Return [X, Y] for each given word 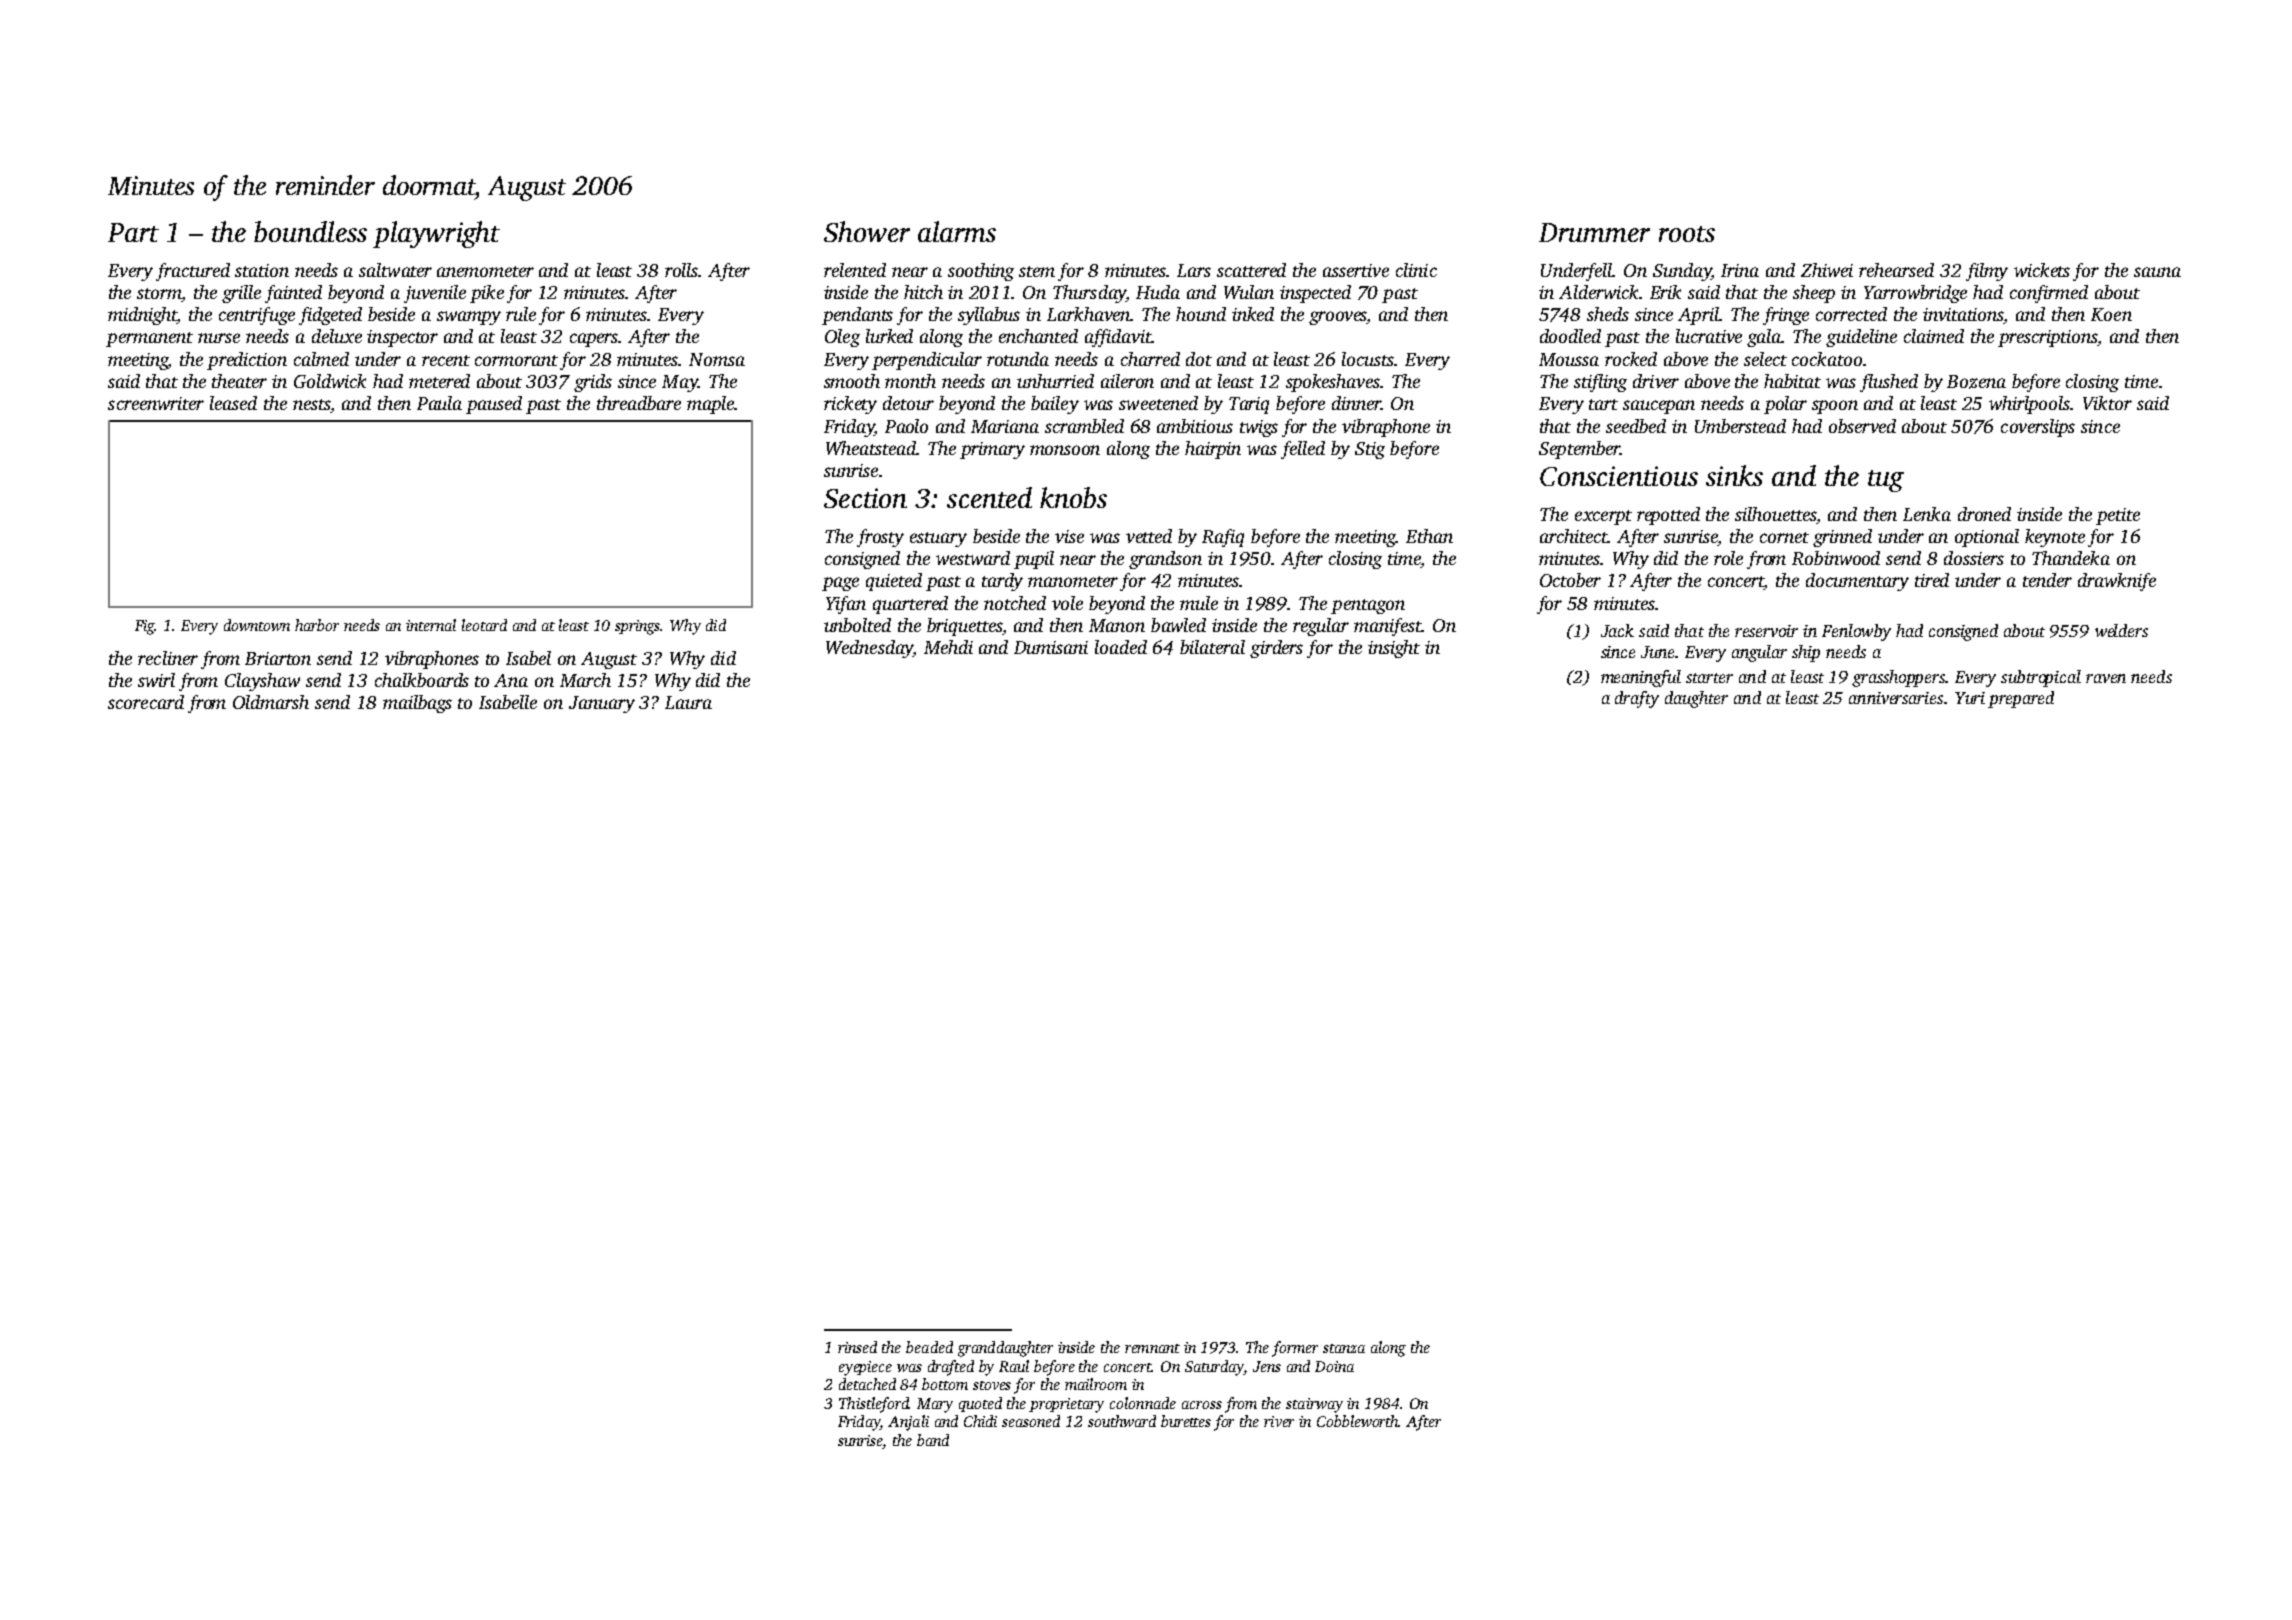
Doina [1334, 1366]
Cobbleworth [1358, 1421]
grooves [1338, 318]
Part [133, 232]
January [602, 704]
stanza [1344, 1348]
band [933, 1440]
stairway [1314, 1405]
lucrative [1709, 336]
